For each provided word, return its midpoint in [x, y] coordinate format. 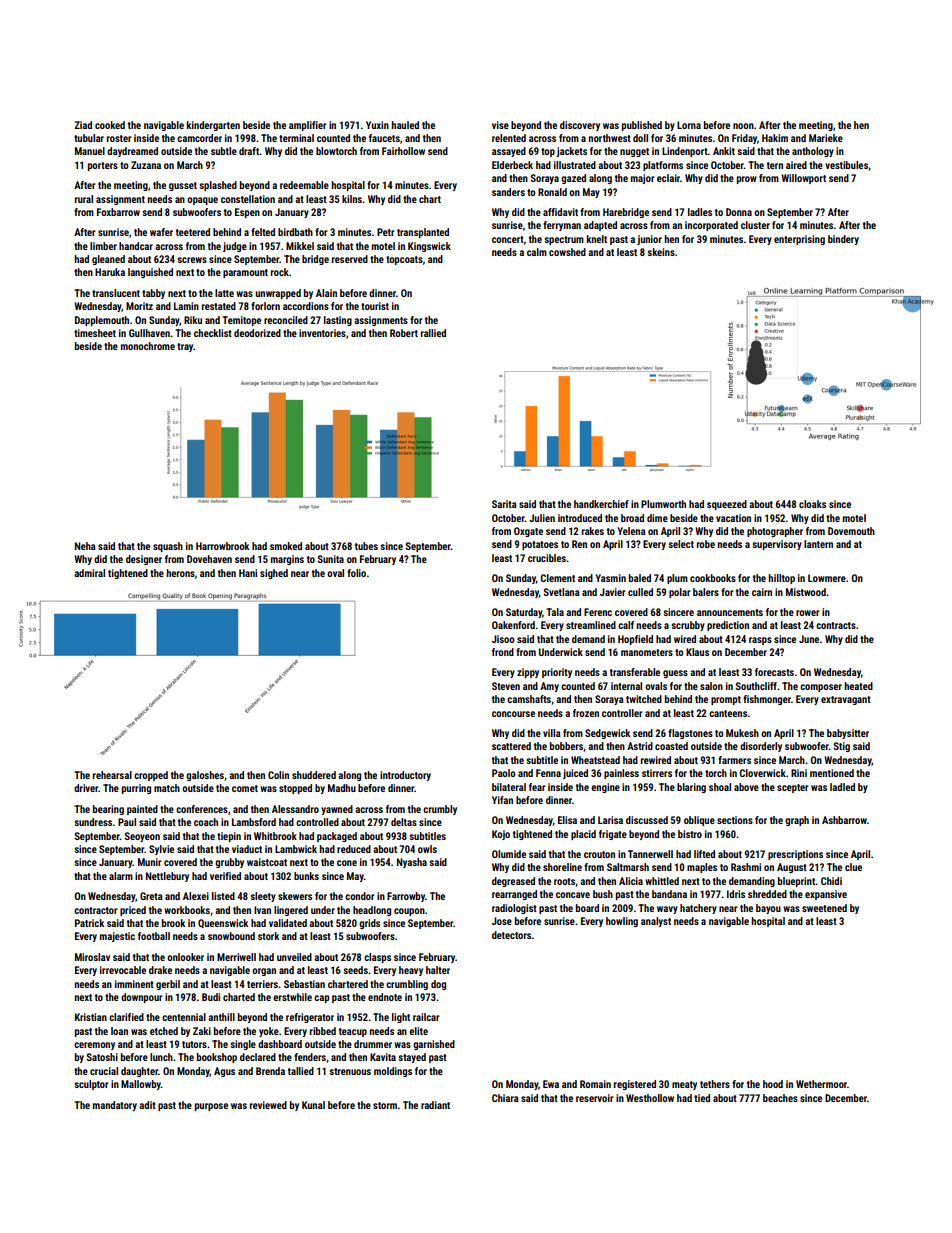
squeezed [727, 505]
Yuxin [377, 125]
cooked [110, 125]
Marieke [826, 138]
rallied [433, 333]
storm [385, 1105]
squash [168, 547]
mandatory [115, 1106]
